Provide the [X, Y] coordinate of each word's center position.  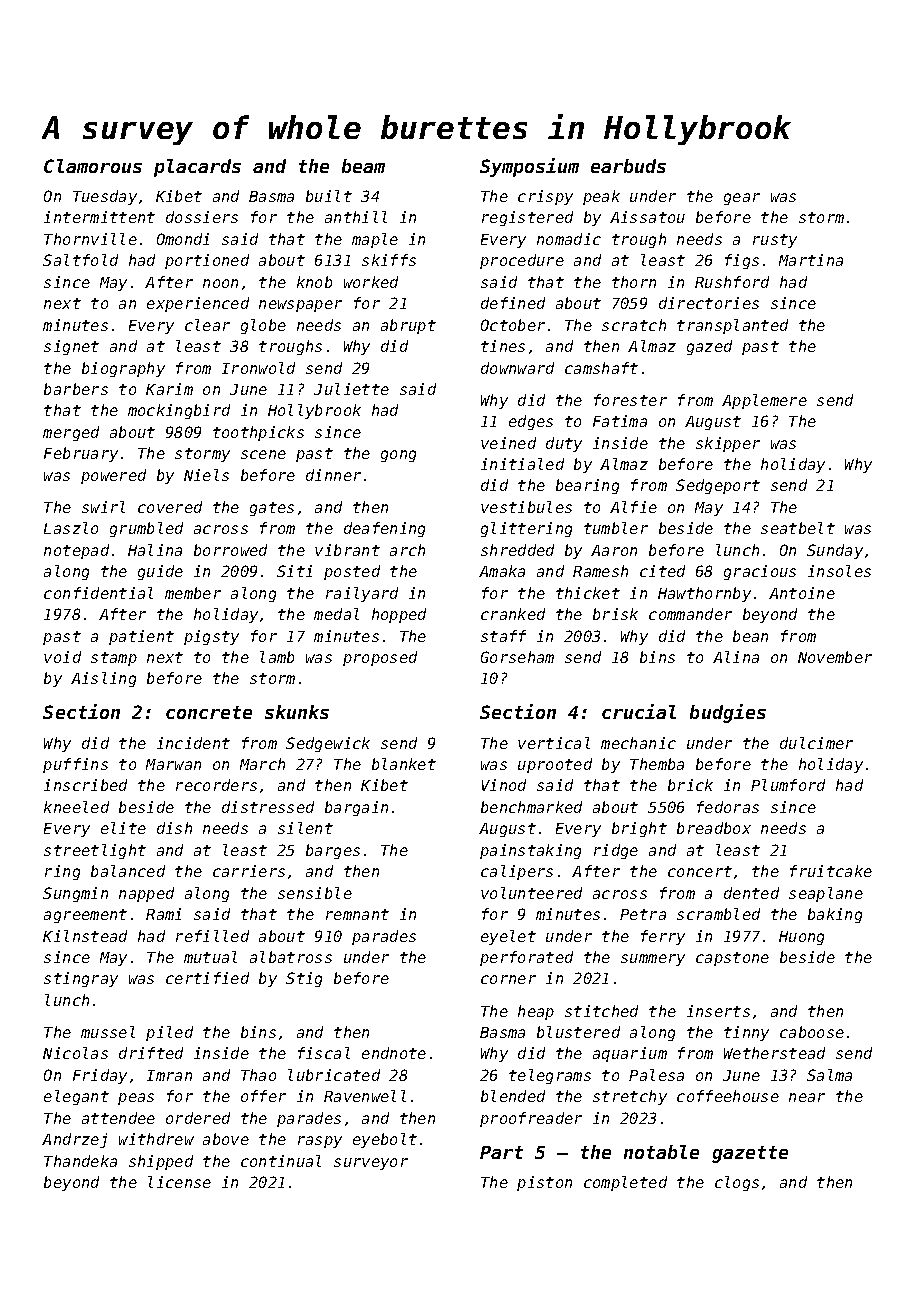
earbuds [628, 166]
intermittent [99, 217]
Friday [100, 1076]
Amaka [502, 571]
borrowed [230, 550]
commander [690, 614]
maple [375, 240]
